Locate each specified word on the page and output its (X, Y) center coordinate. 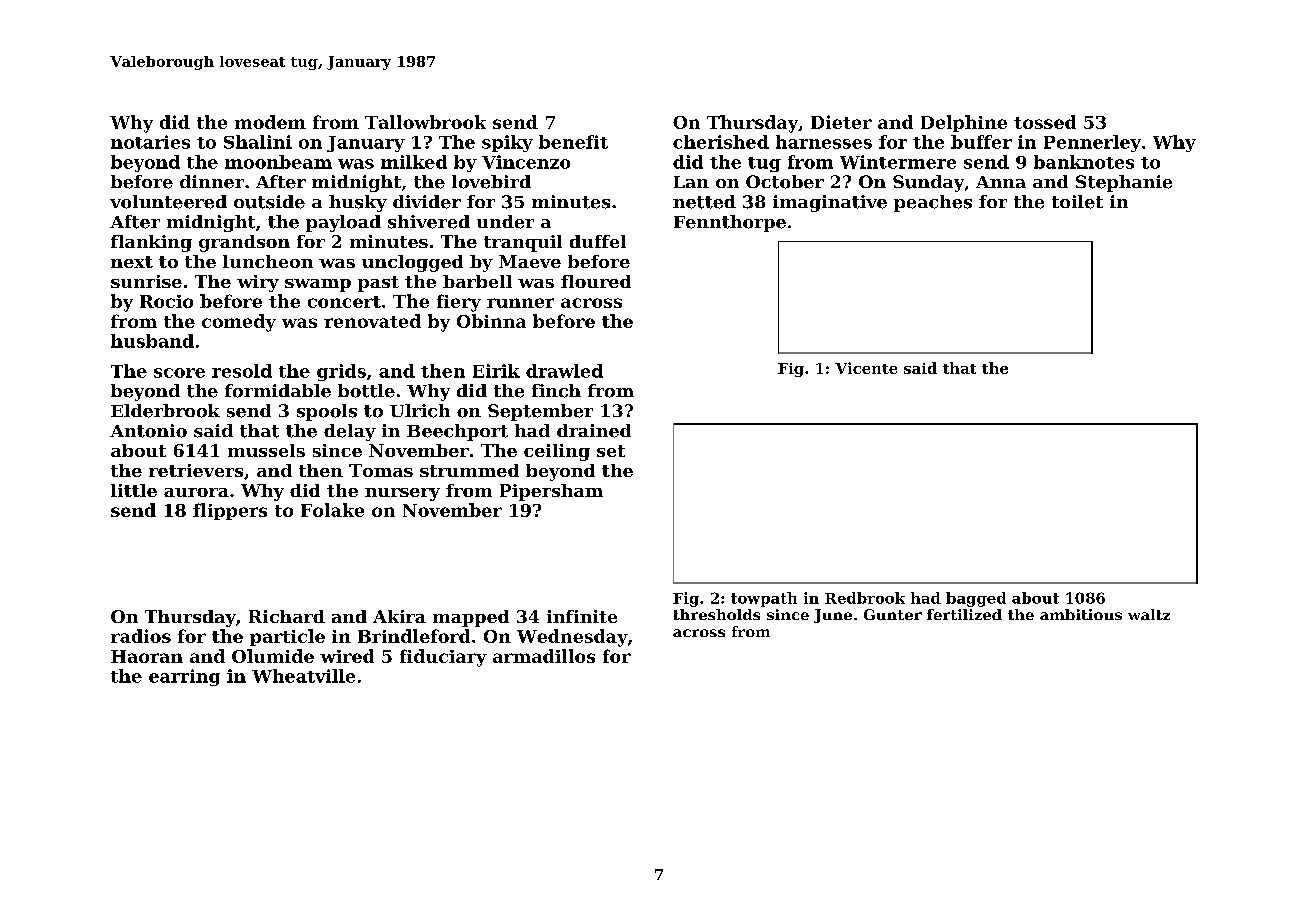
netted (704, 202)
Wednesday (572, 638)
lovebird (491, 182)
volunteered (168, 202)
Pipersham (551, 492)
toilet (1077, 202)
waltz (1149, 614)
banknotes (1084, 162)
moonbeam (278, 162)
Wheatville (303, 676)
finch (556, 391)
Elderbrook (165, 411)
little (134, 490)
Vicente (866, 368)
